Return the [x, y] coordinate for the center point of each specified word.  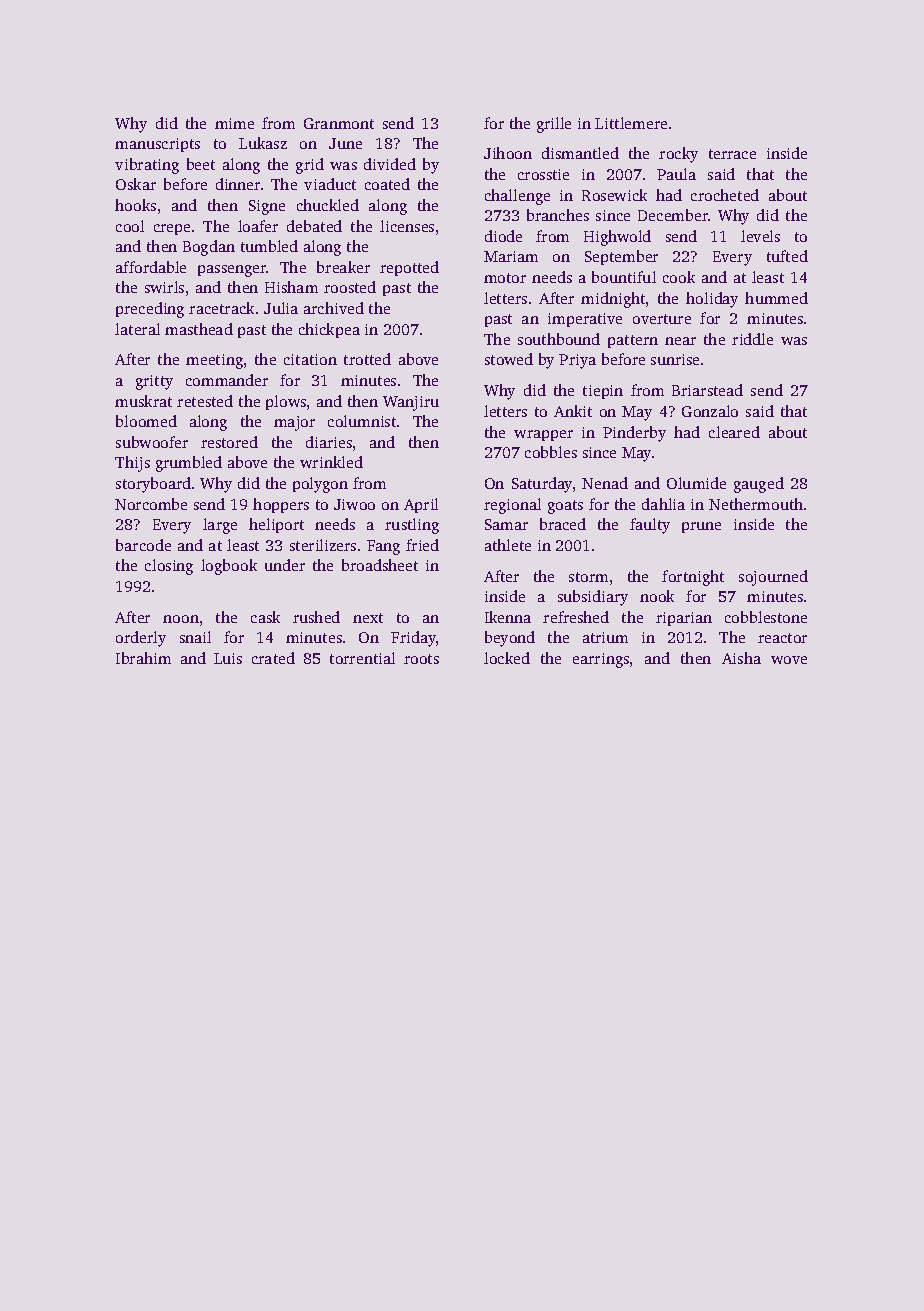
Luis [228, 658]
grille [554, 125]
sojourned [773, 578]
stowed [509, 359]
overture [662, 319]
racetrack [221, 308]
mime [234, 123]
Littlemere [631, 123]
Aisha [741, 658]
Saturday [542, 485]
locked [507, 658]
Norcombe [151, 504]
